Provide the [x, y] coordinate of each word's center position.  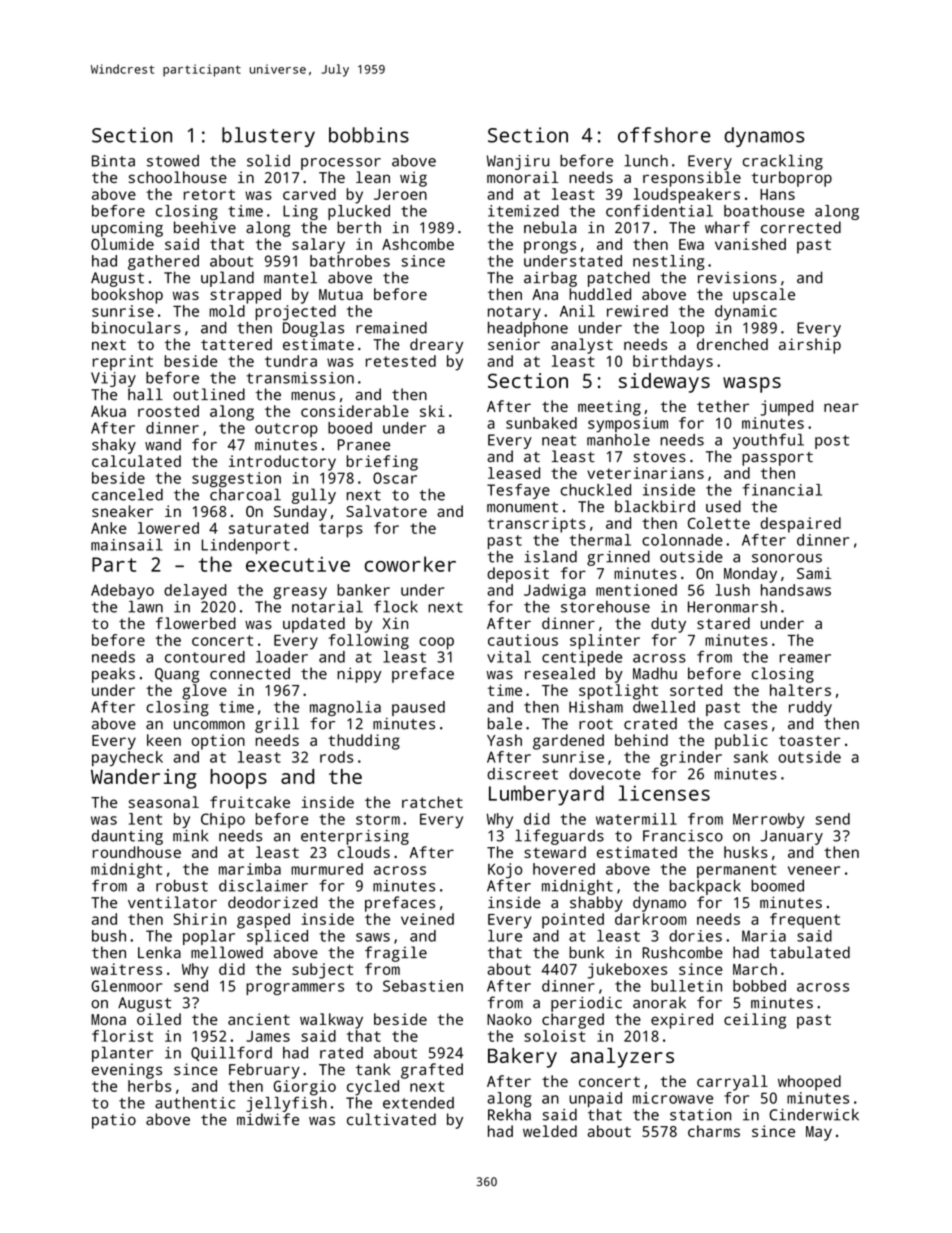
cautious [523, 640]
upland [227, 279]
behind [641, 740]
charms [714, 1131]
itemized [523, 211]
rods [336, 757]
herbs [149, 1086]
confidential [659, 211]
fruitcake [250, 802]
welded [550, 1131]
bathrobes [350, 261]
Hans [777, 194]
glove [204, 692]
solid [268, 160]
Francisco [683, 836]
